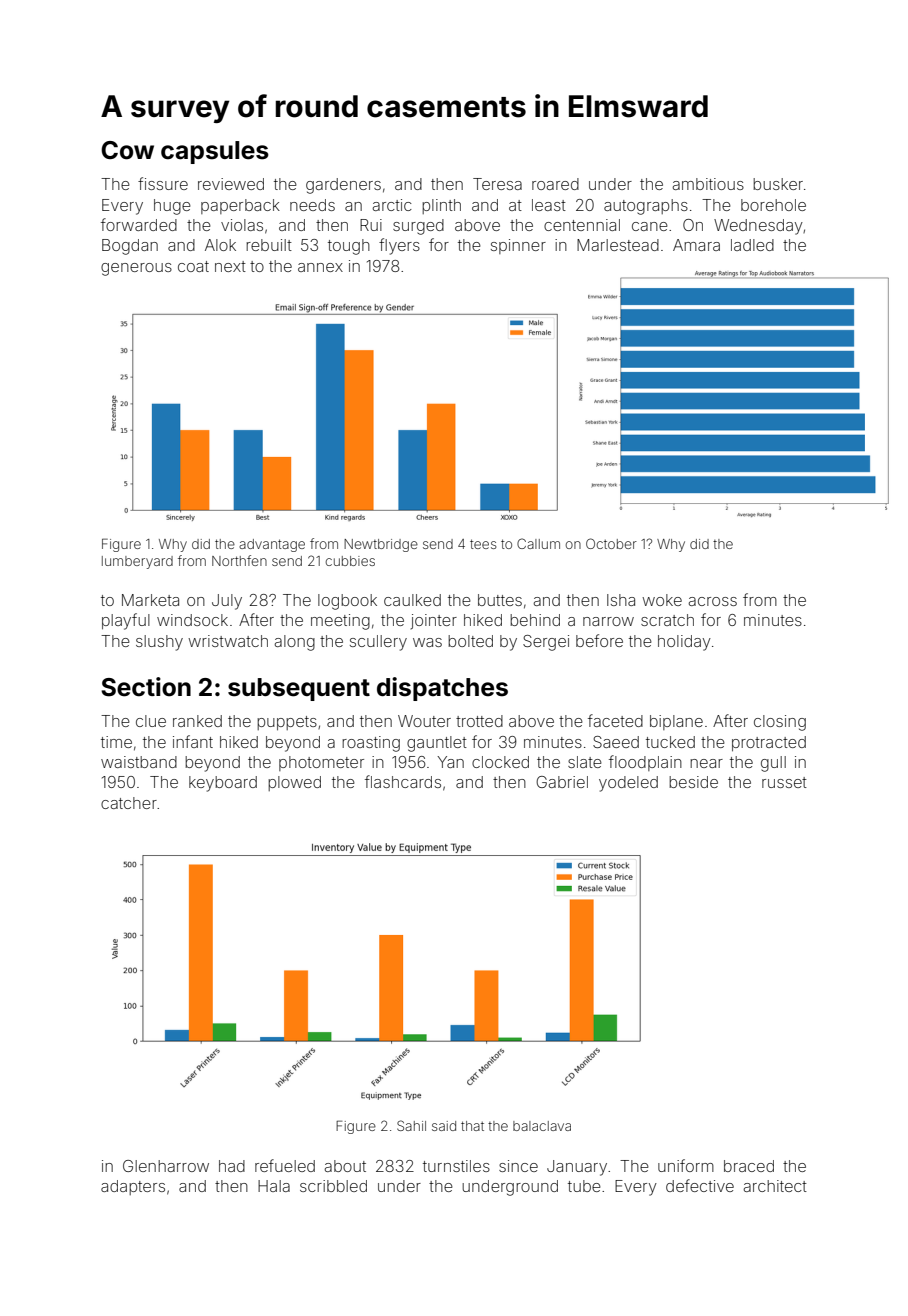  I want to click on catcher, so click(129, 803).
